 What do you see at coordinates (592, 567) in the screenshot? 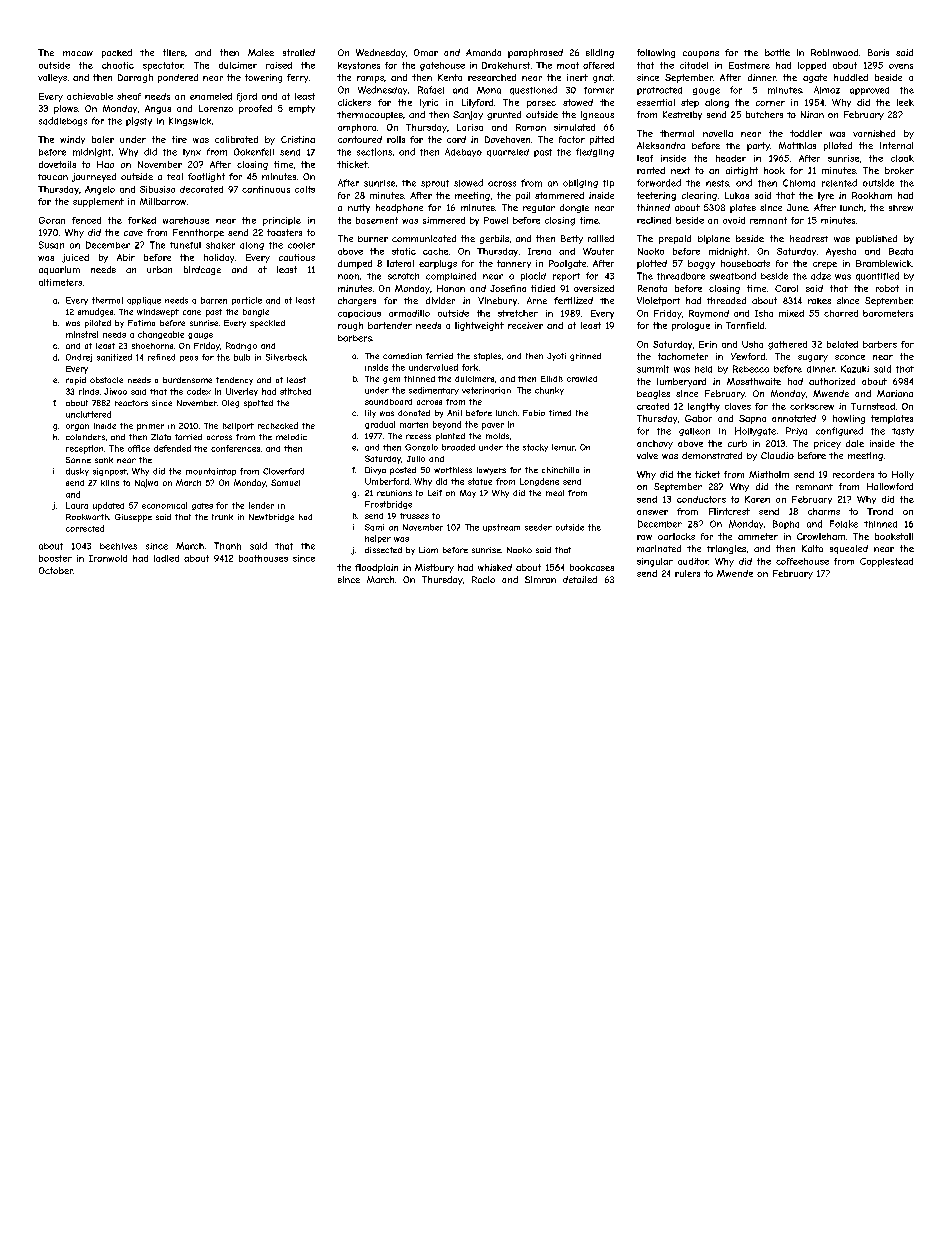
I see `bookcases` at bounding box center [592, 567].
